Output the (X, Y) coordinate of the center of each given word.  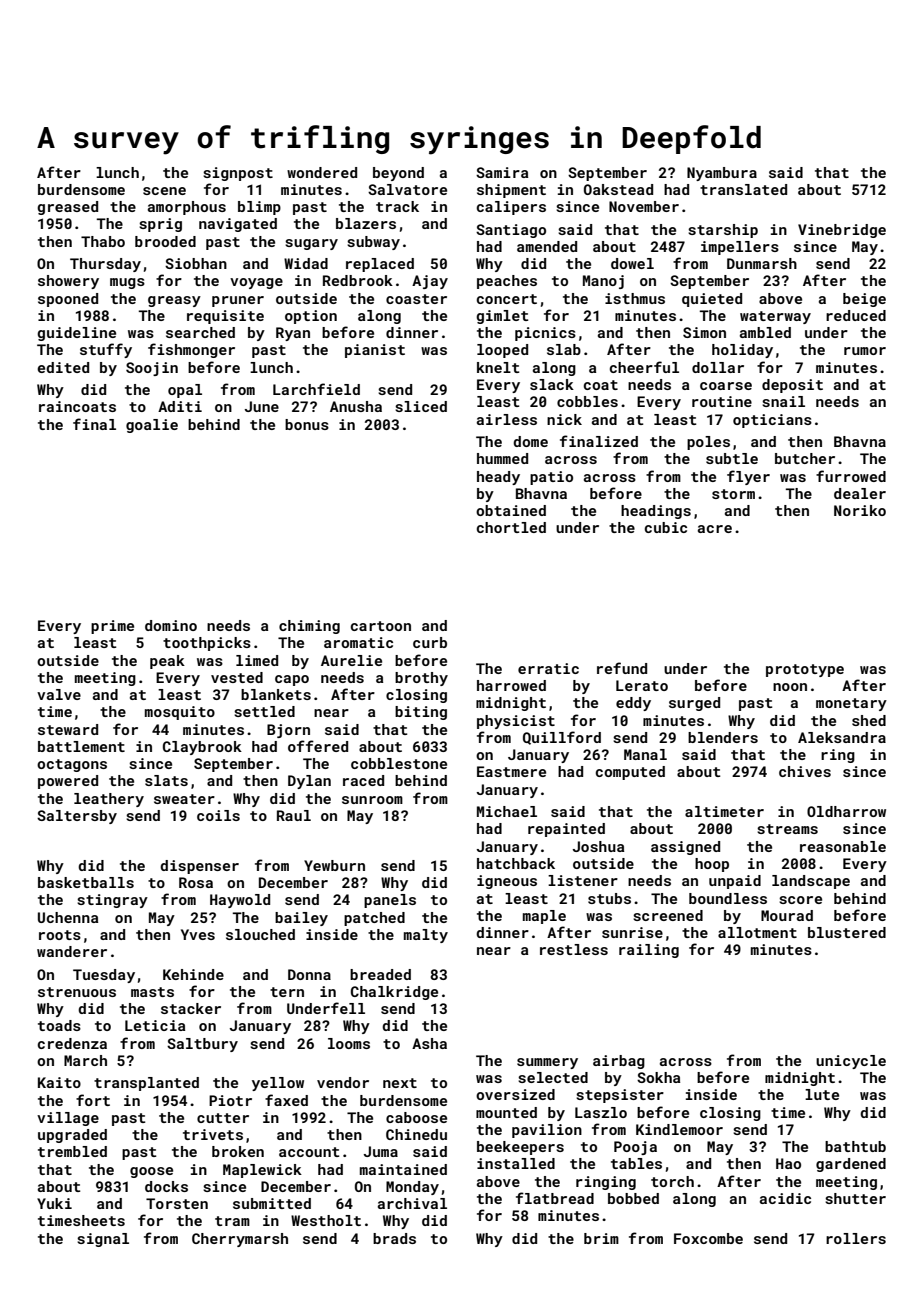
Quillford (562, 738)
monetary (851, 704)
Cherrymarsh (240, 1240)
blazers (366, 223)
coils (218, 815)
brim (601, 1238)
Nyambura (722, 174)
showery (68, 282)
